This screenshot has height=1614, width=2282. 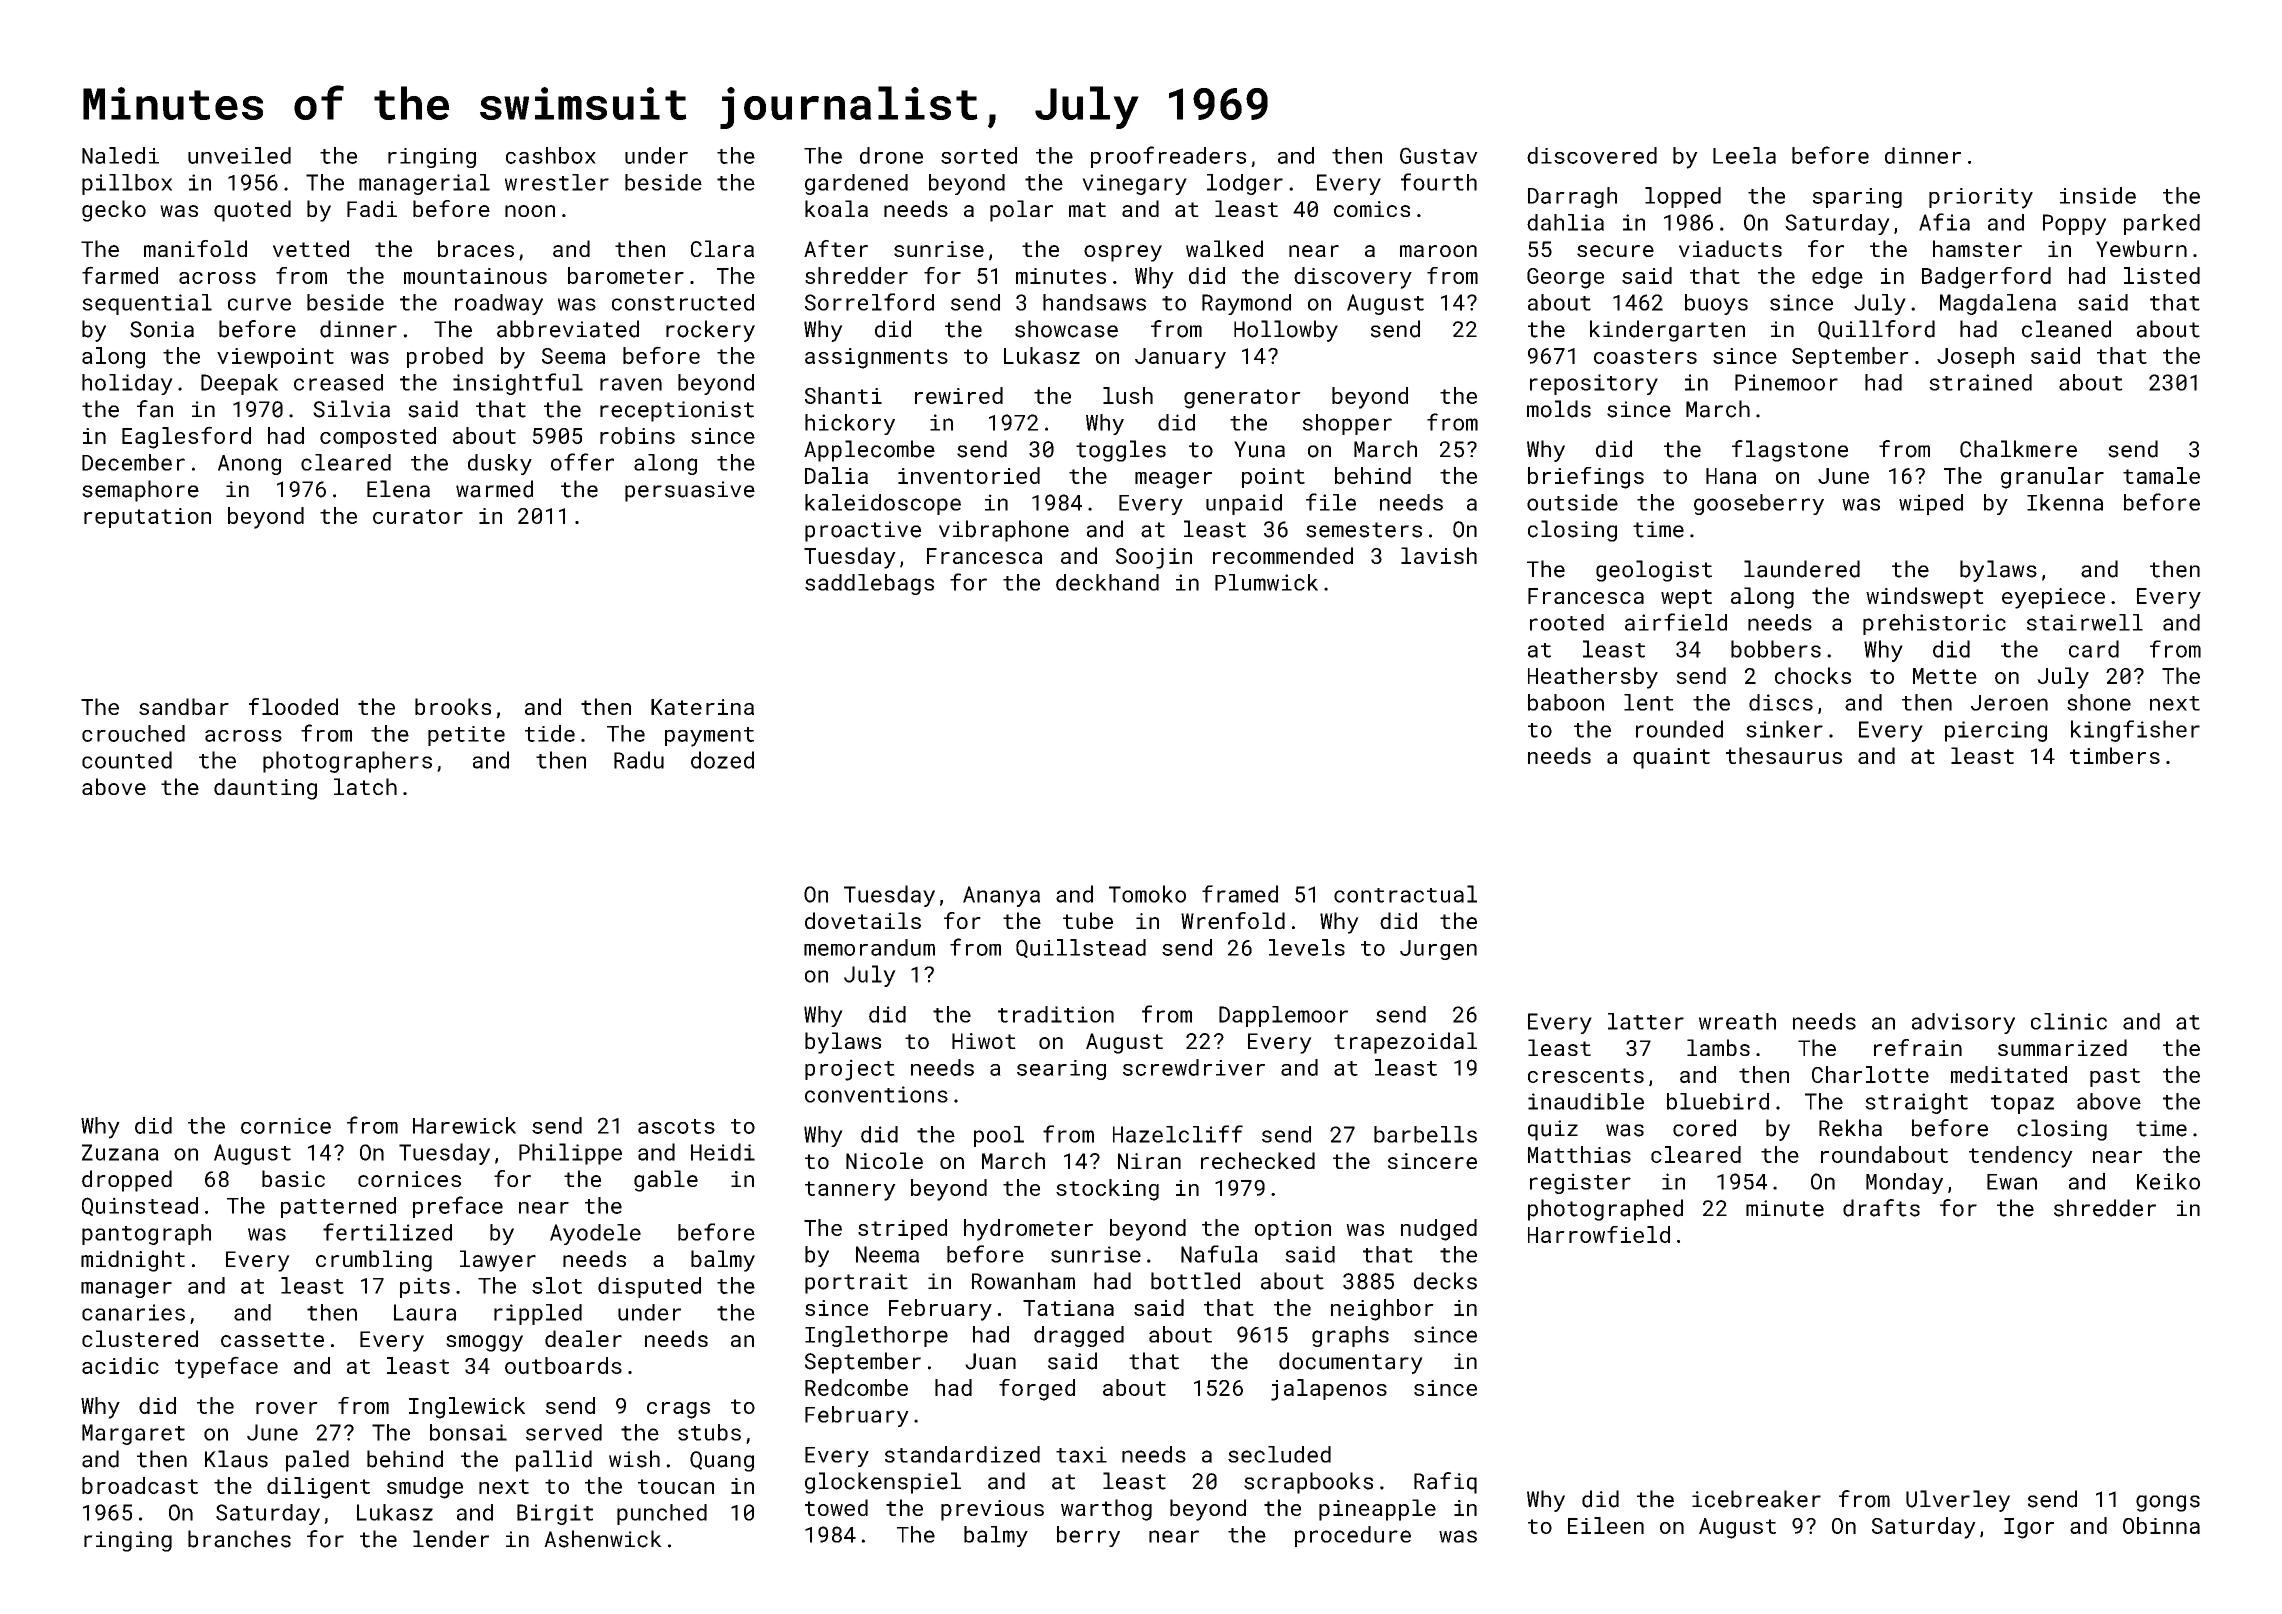 I want to click on unveiled, so click(x=239, y=155).
